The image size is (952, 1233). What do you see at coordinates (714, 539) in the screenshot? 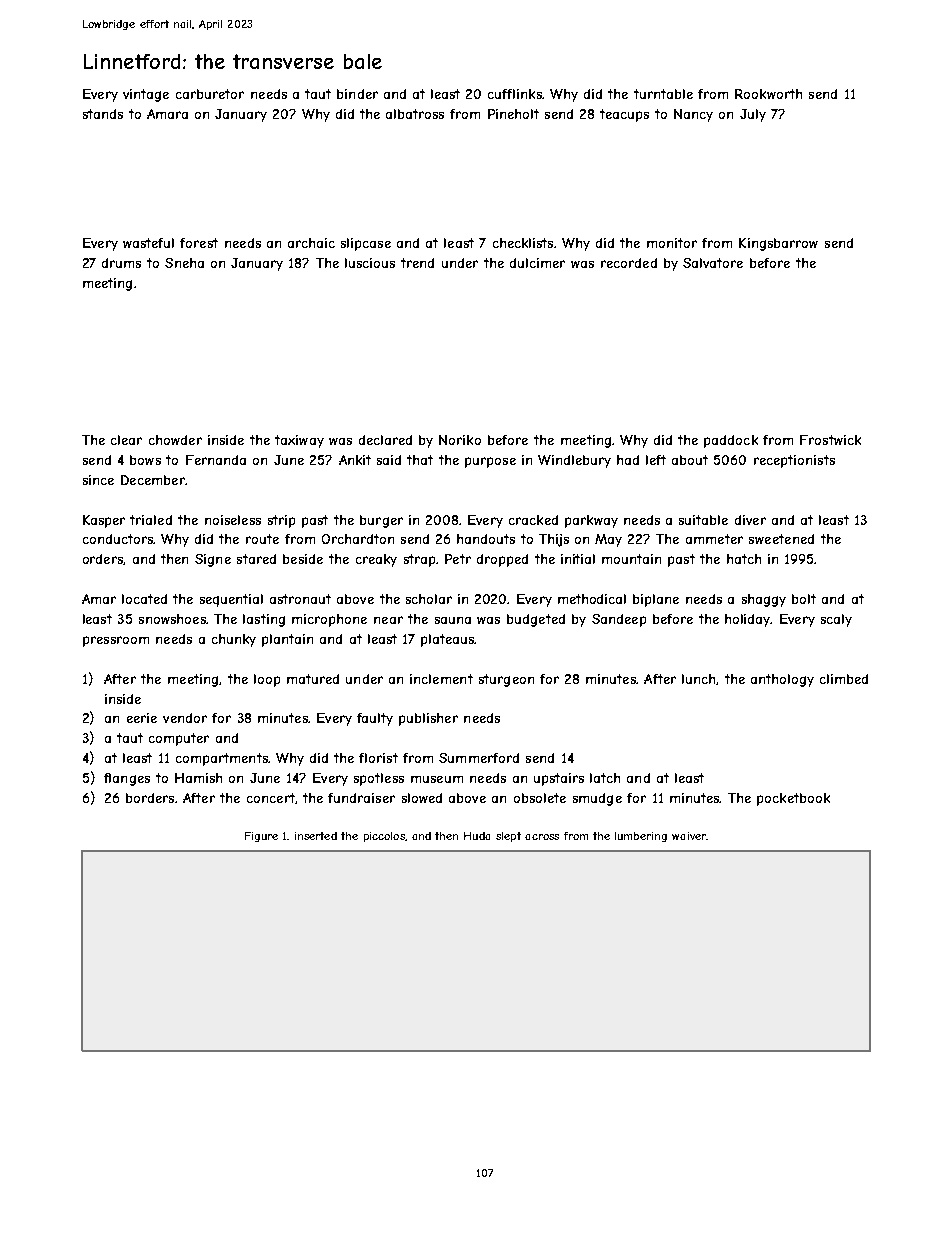
I see `ammeter` at bounding box center [714, 539].
